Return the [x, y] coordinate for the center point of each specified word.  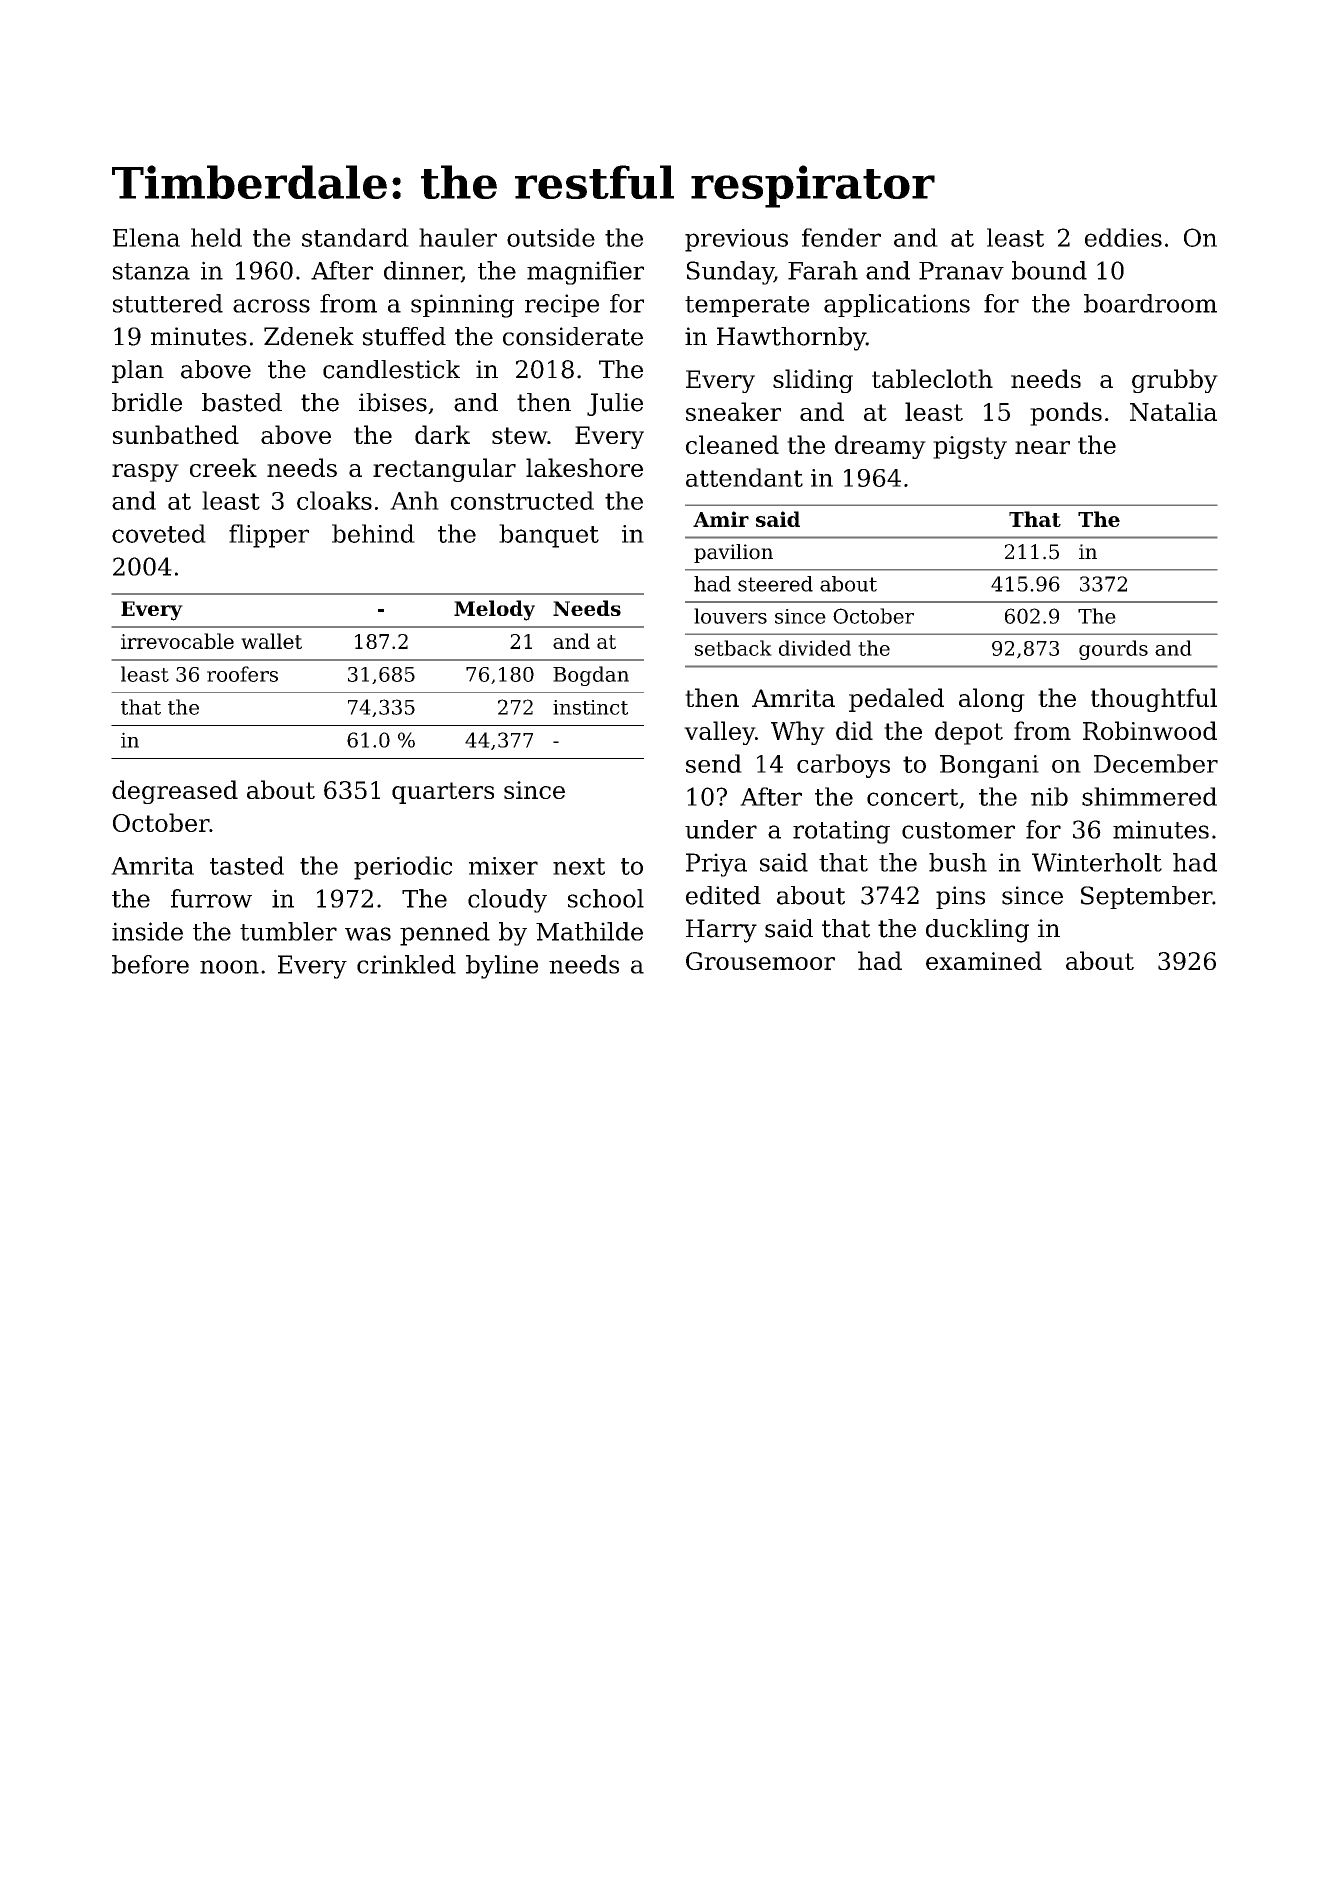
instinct [590, 707]
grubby [1175, 381]
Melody [494, 610]
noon [229, 967]
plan [138, 371]
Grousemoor [760, 961]
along [992, 700]
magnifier [585, 273]
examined [984, 960]
